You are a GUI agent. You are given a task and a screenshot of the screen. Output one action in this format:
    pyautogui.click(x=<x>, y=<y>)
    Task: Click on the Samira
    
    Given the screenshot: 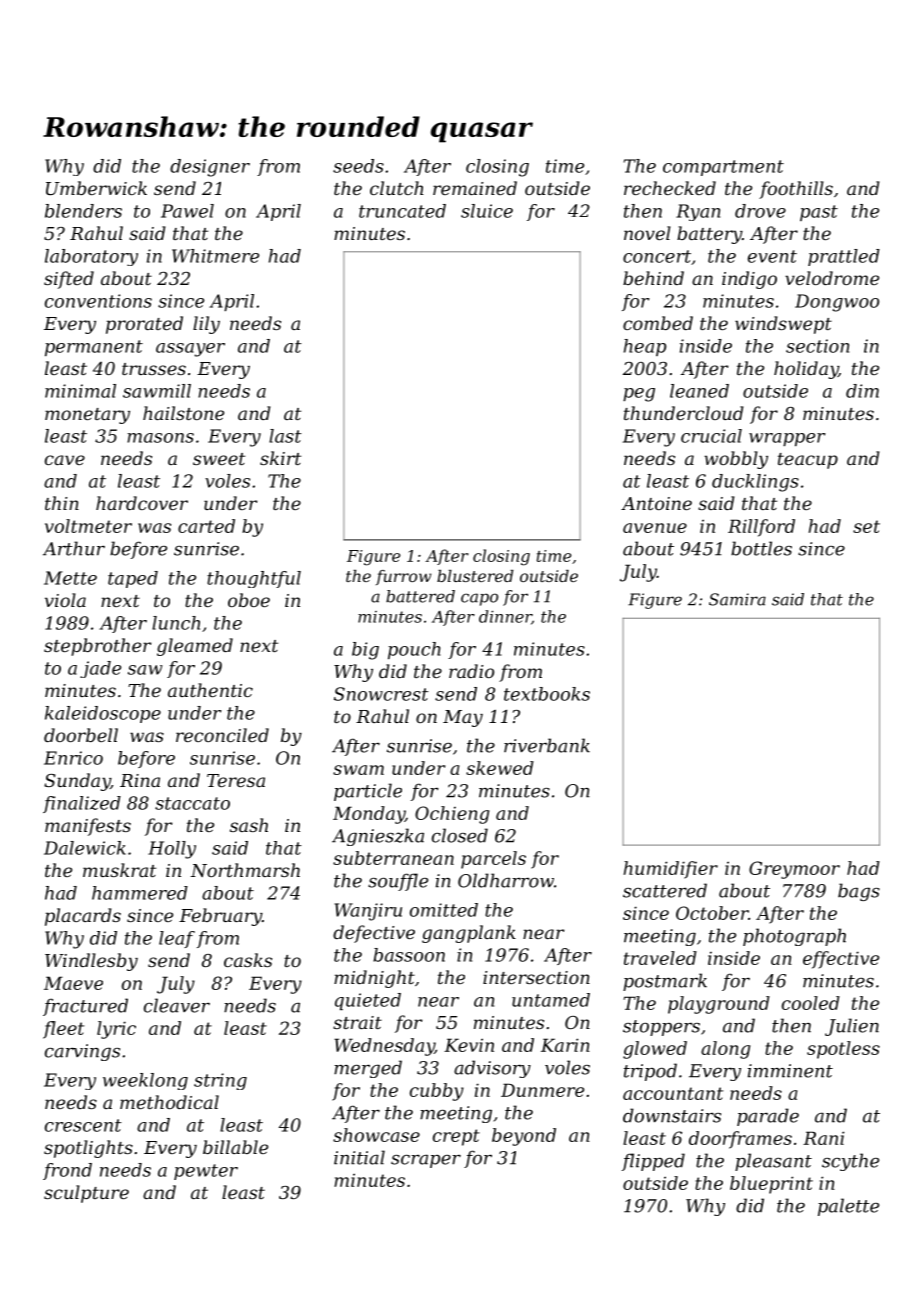 What is the action you would take?
    pyautogui.click(x=737, y=599)
